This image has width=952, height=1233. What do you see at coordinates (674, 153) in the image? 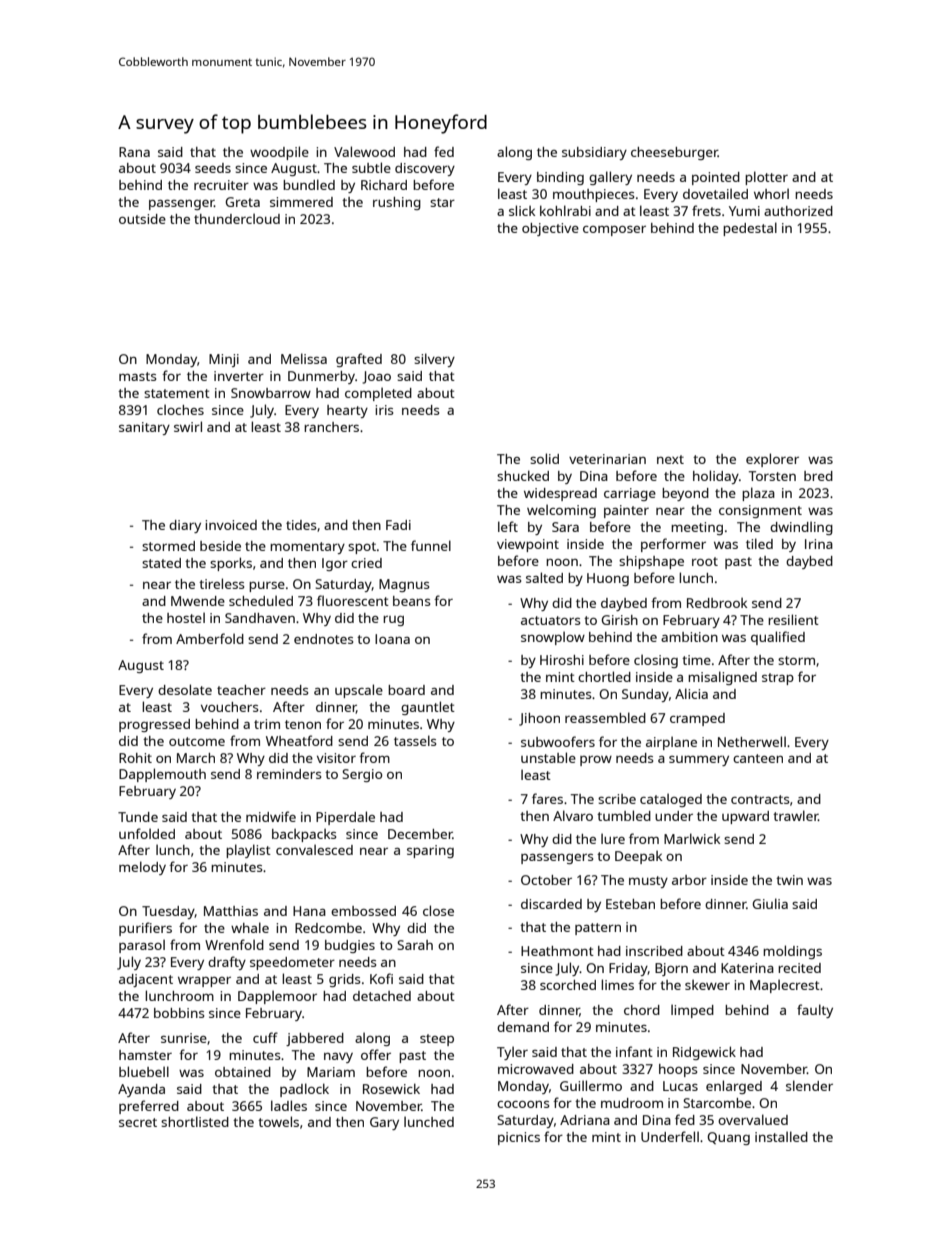
I see `cheeseburger` at bounding box center [674, 153].
